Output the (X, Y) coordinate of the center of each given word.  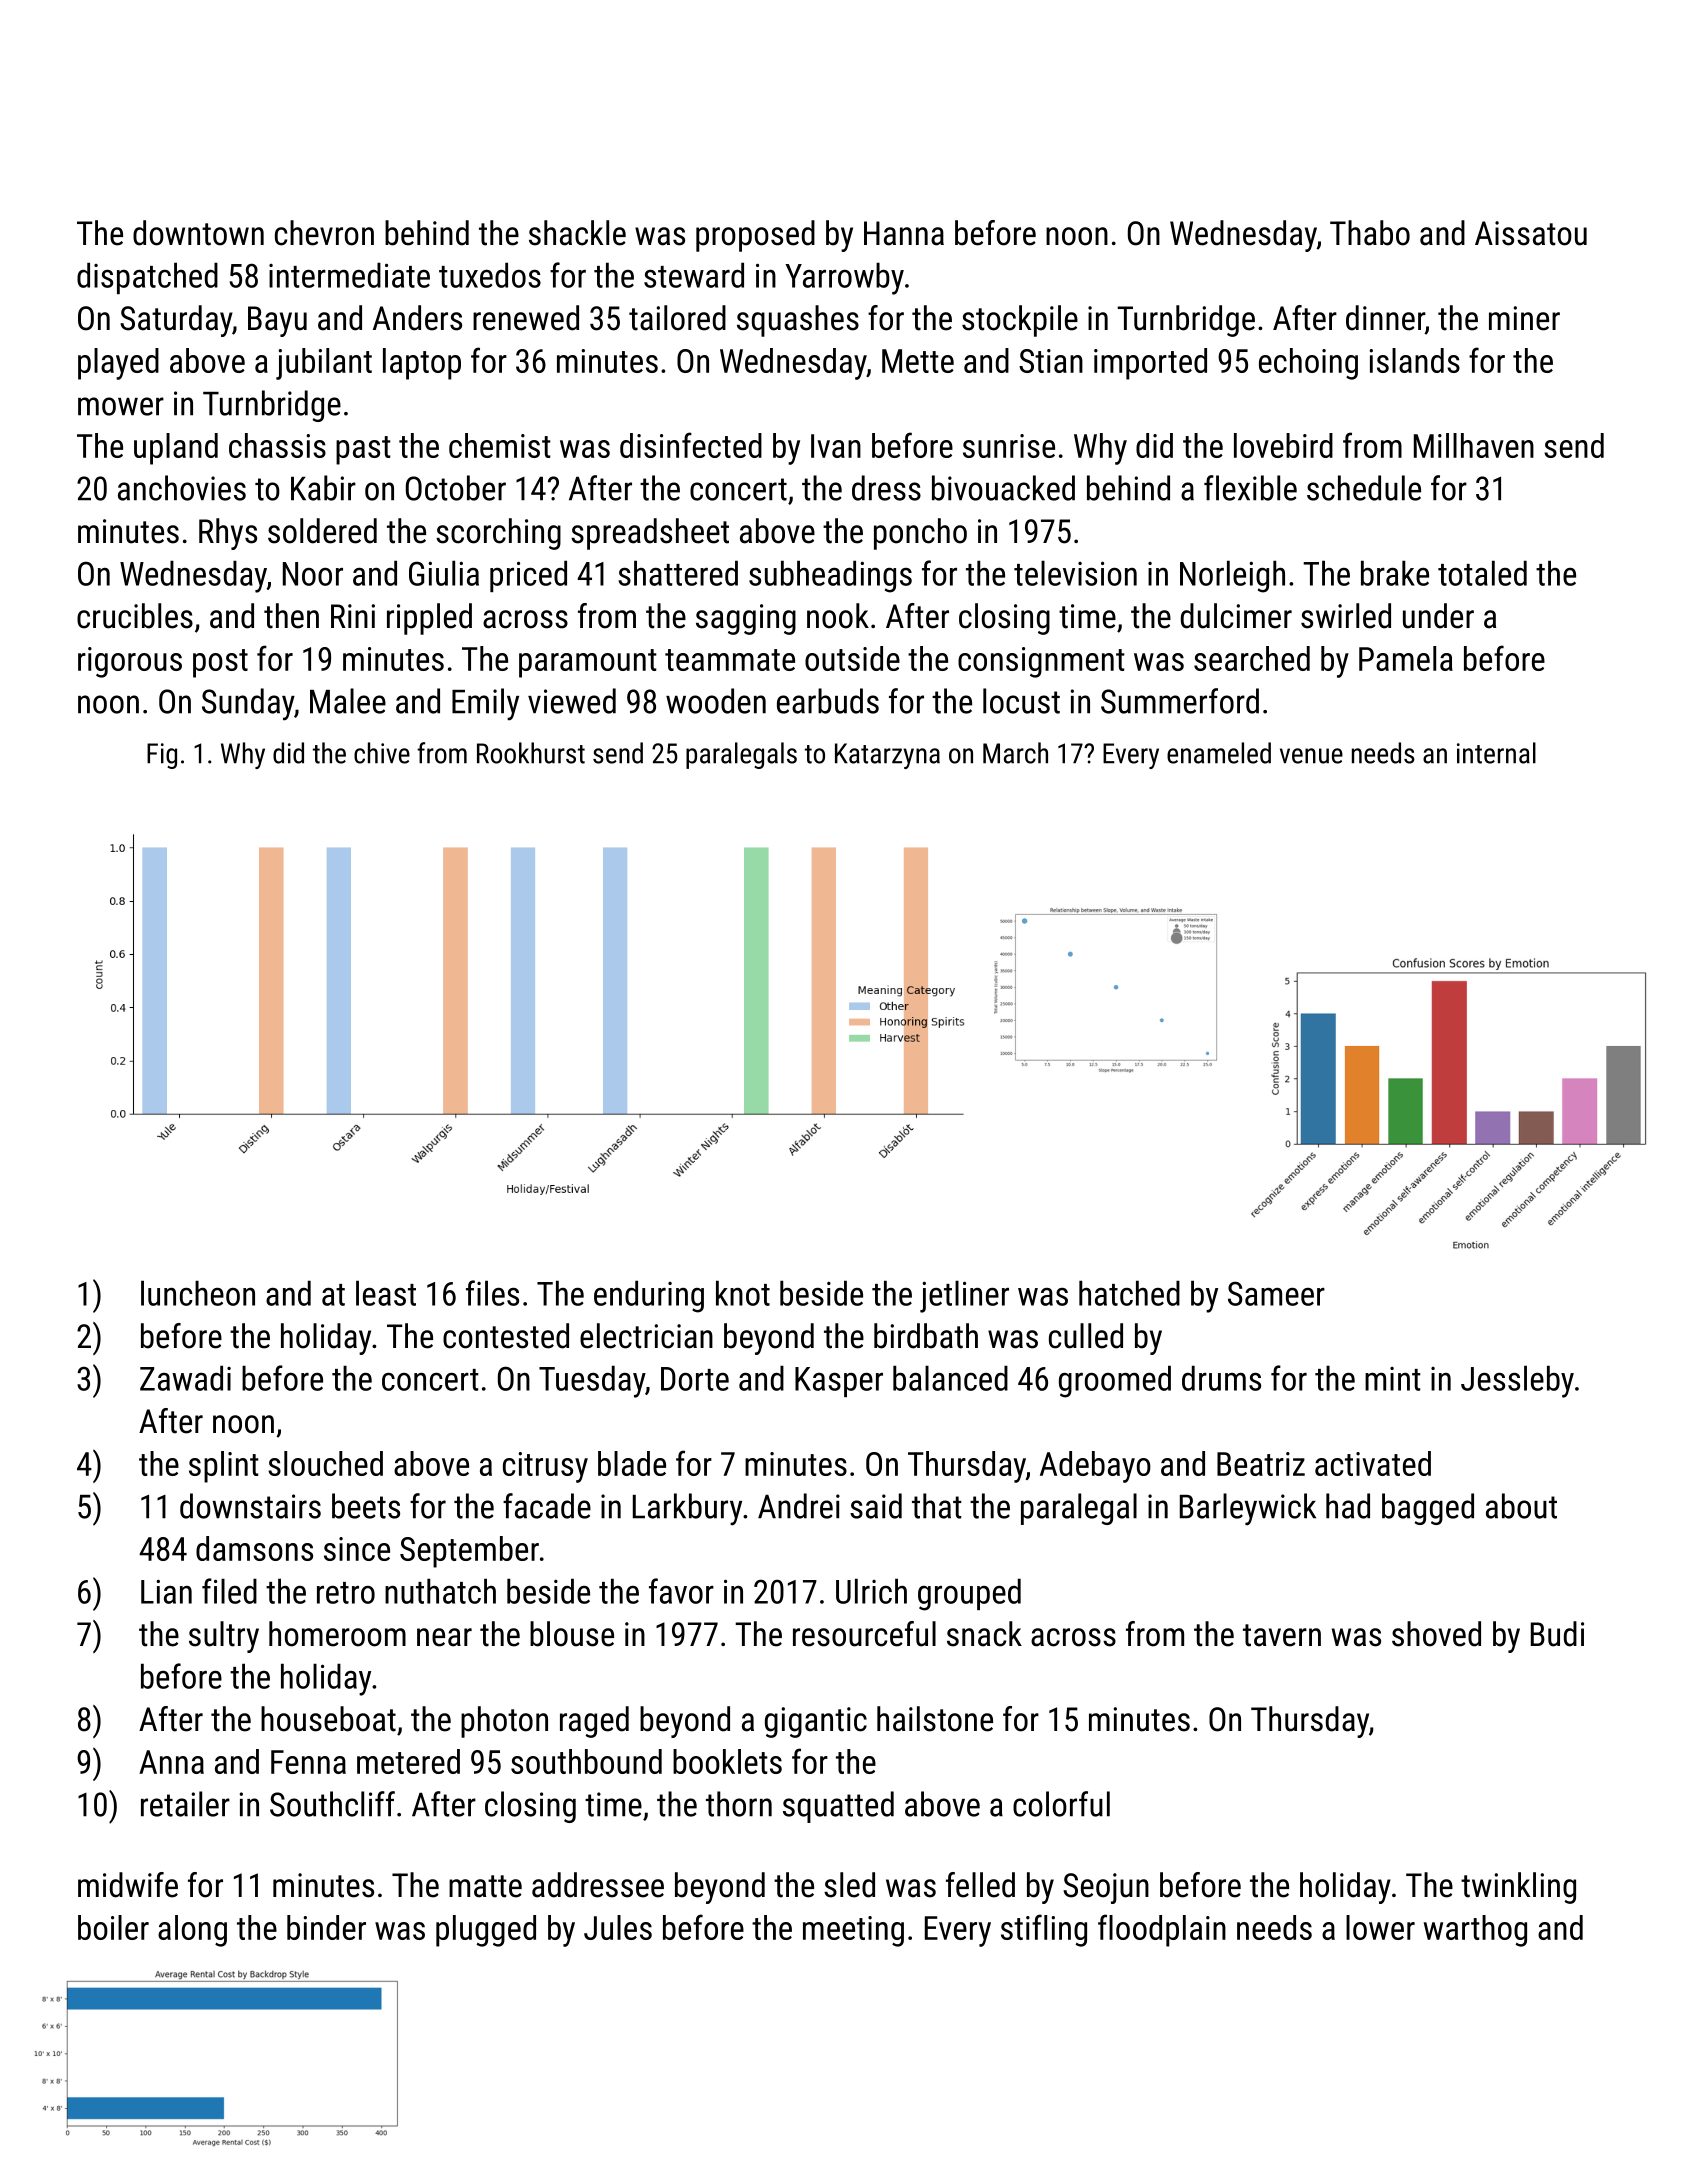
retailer (185, 1804)
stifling (1044, 1930)
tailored (677, 318)
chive (382, 753)
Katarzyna (887, 756)
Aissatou (1531, 233)
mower (121, 406)
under (1438, 616)
